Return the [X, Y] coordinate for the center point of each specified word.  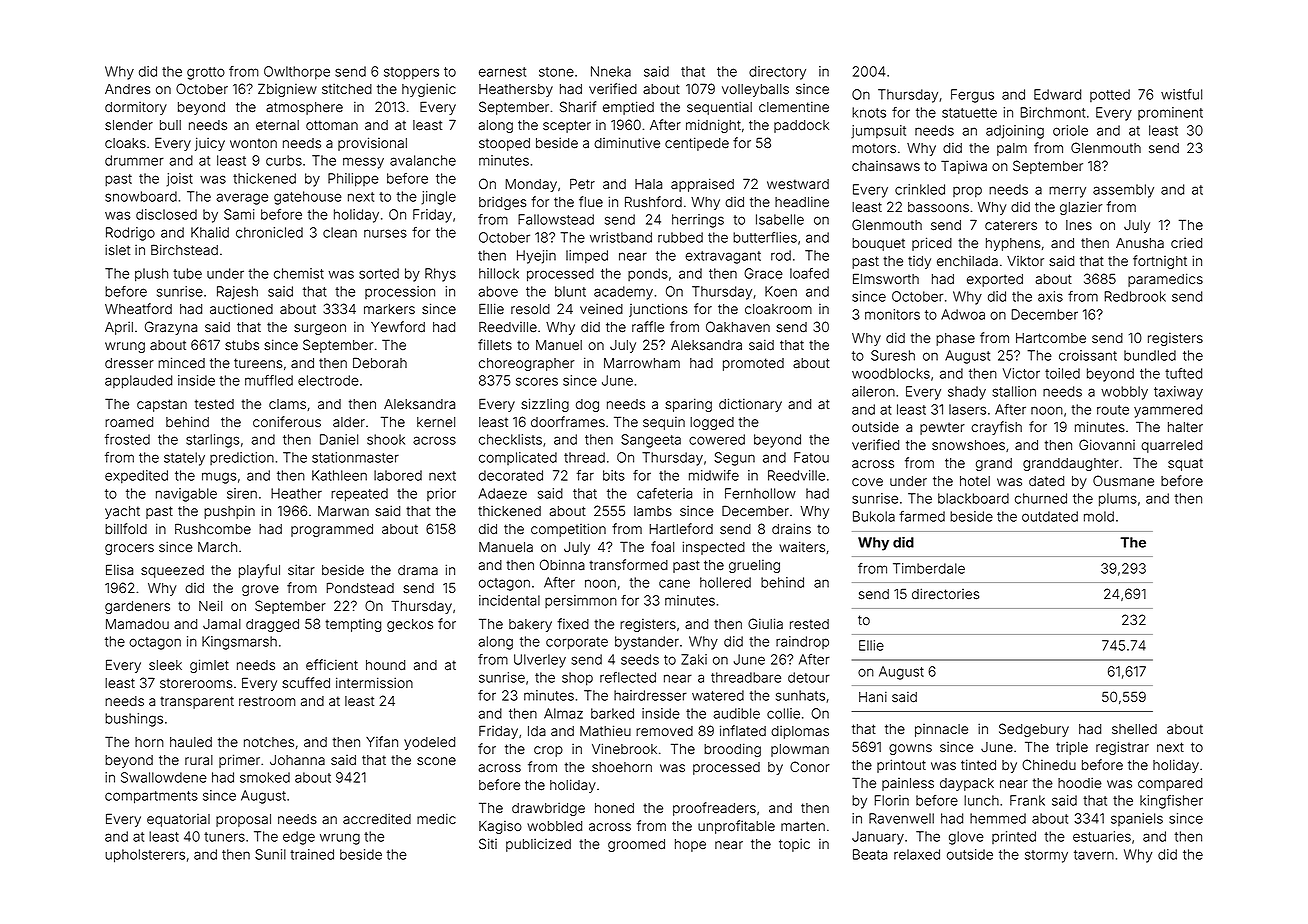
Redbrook [1135, 296]
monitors [892, 314]
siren [242, 493]
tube [187, 273]
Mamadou [137, 624]
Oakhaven [738, 326]
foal [662, 547]
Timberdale [929, 568]
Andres [127, 89]
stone [556, 72]
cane [674, 583]
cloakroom [778, 309]
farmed [922, 516]
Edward [1057, 94]
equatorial [178, 820]
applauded [138, 382]
